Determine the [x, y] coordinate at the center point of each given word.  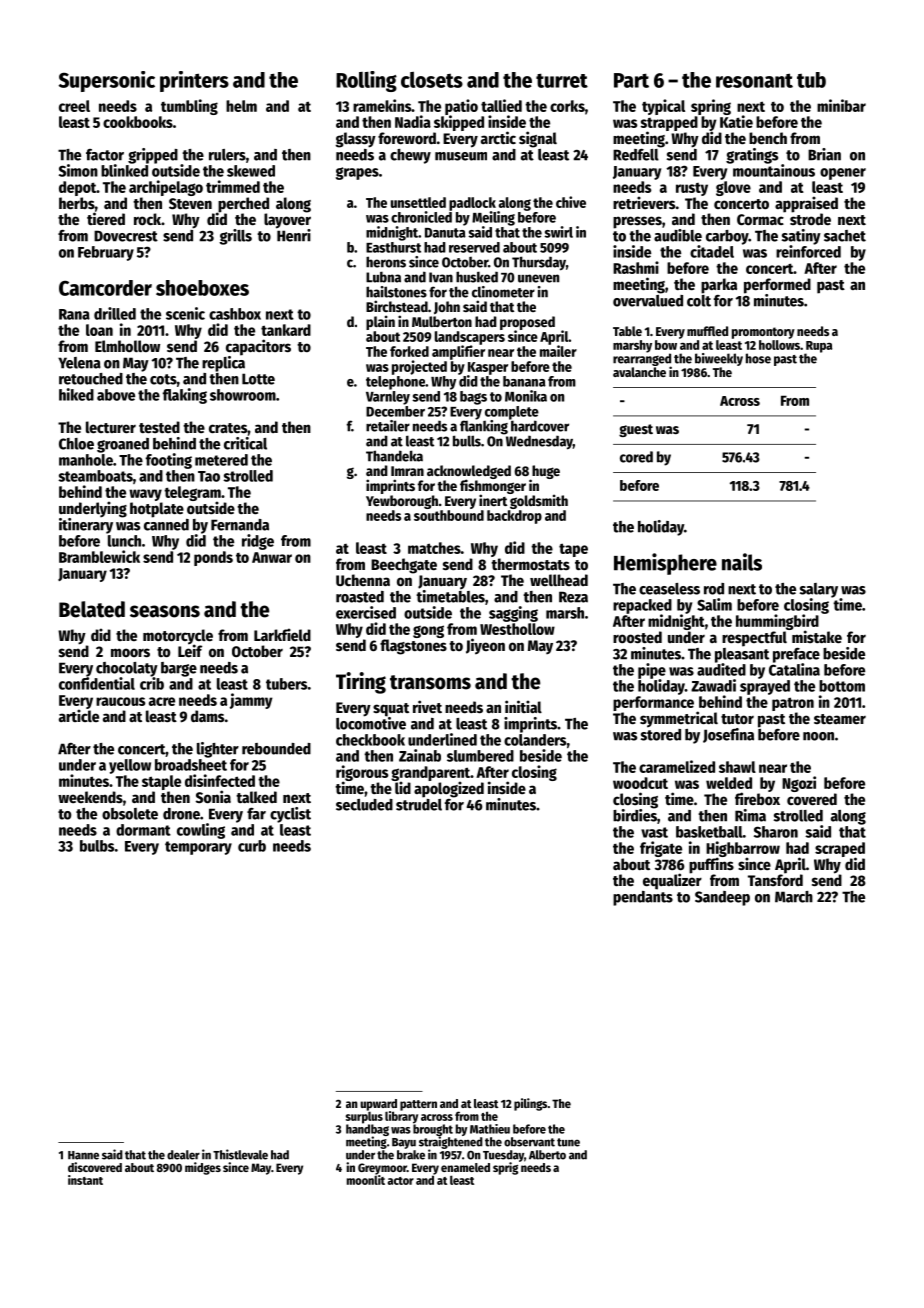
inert [493, 500]
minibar [841, 105]
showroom [243, 395]
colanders [535, 740]
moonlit [366, 1180]
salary [819, 590]
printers [194, 81]
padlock [472, 204]
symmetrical [679, 719]
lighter [218, 750]
